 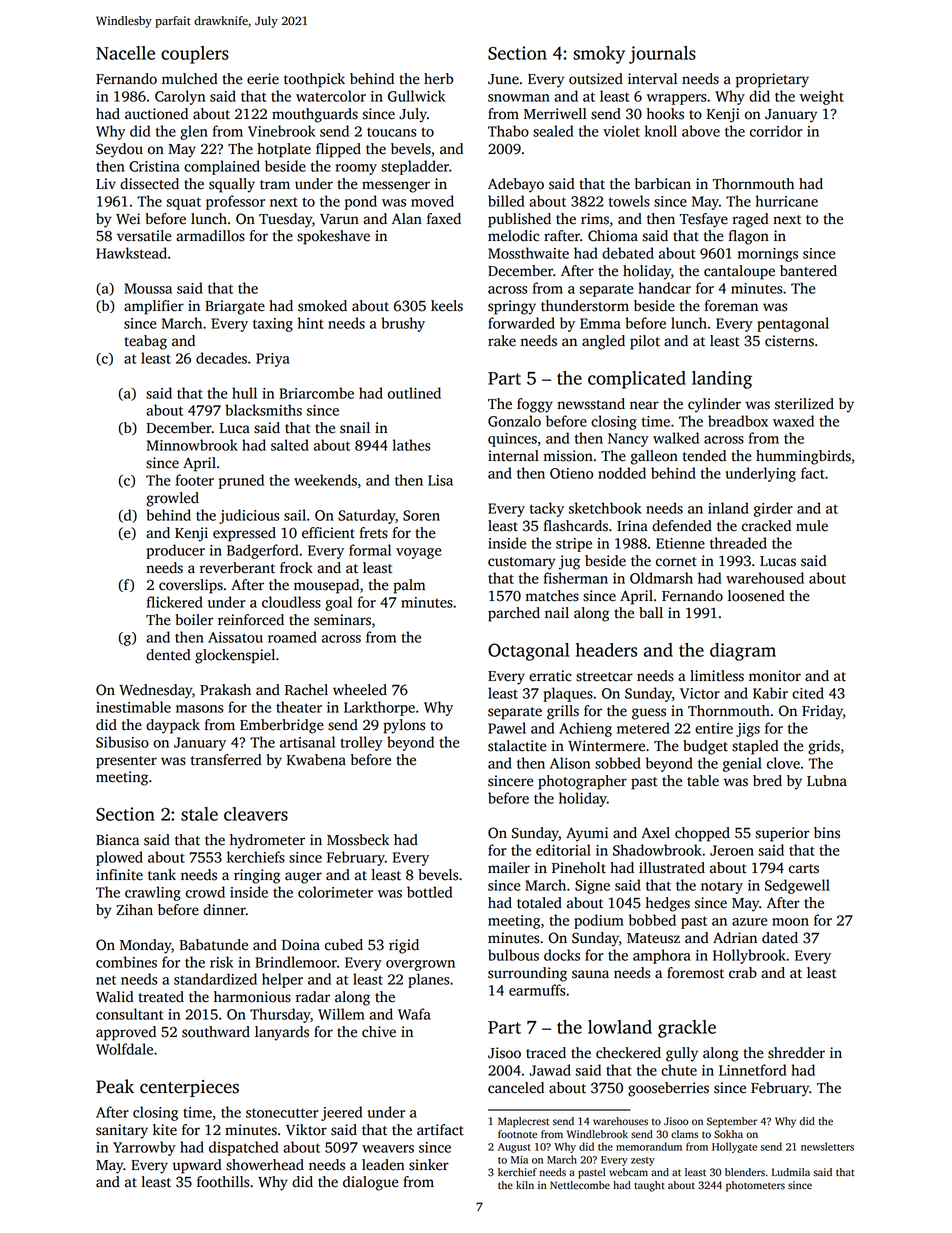 What do you see at coordinates (192, 445) in the image?
I see `Minnowbrook` at bounding box center [192, 445].
